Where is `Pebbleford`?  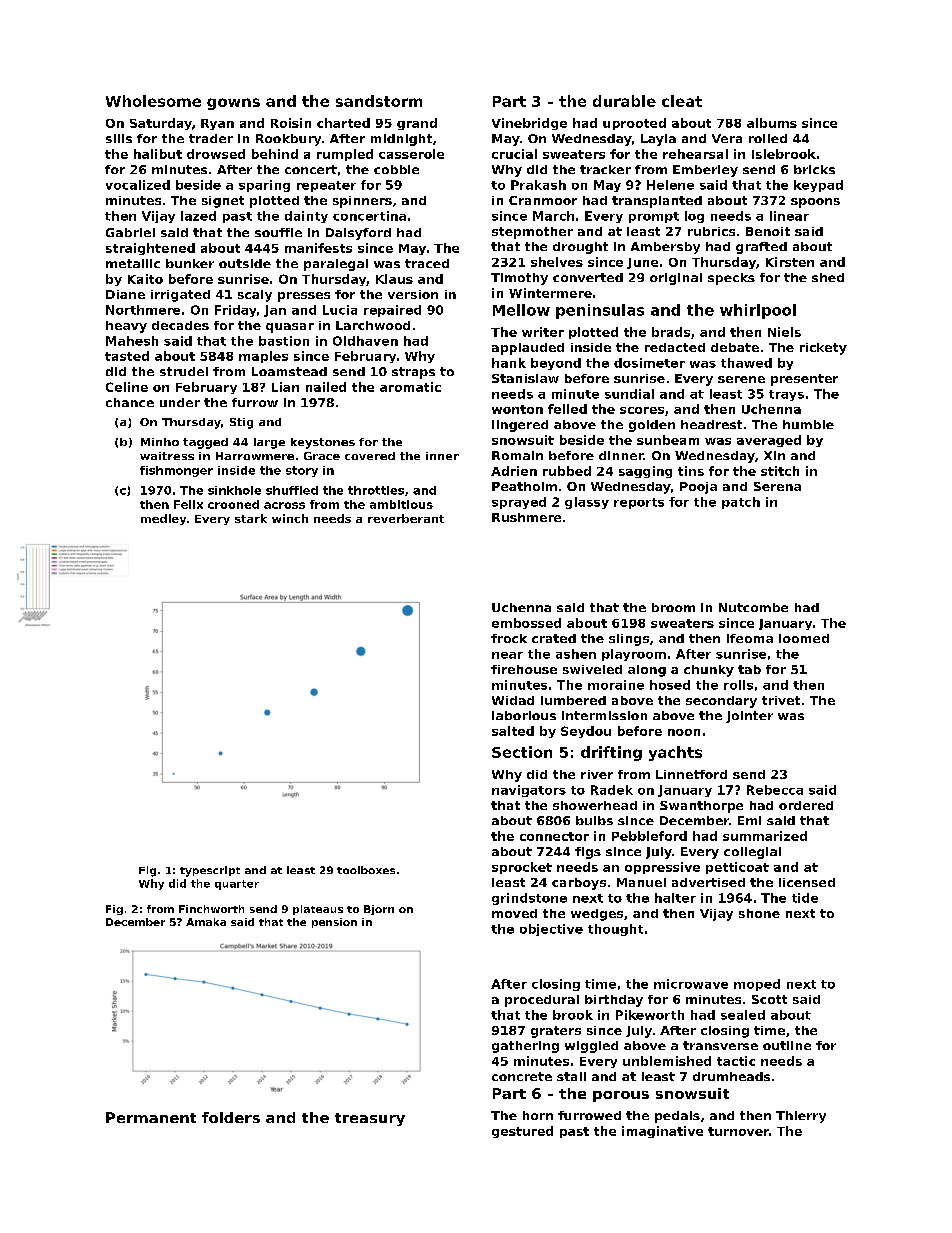 Pebbleford is located at coordinates (649, 836).
